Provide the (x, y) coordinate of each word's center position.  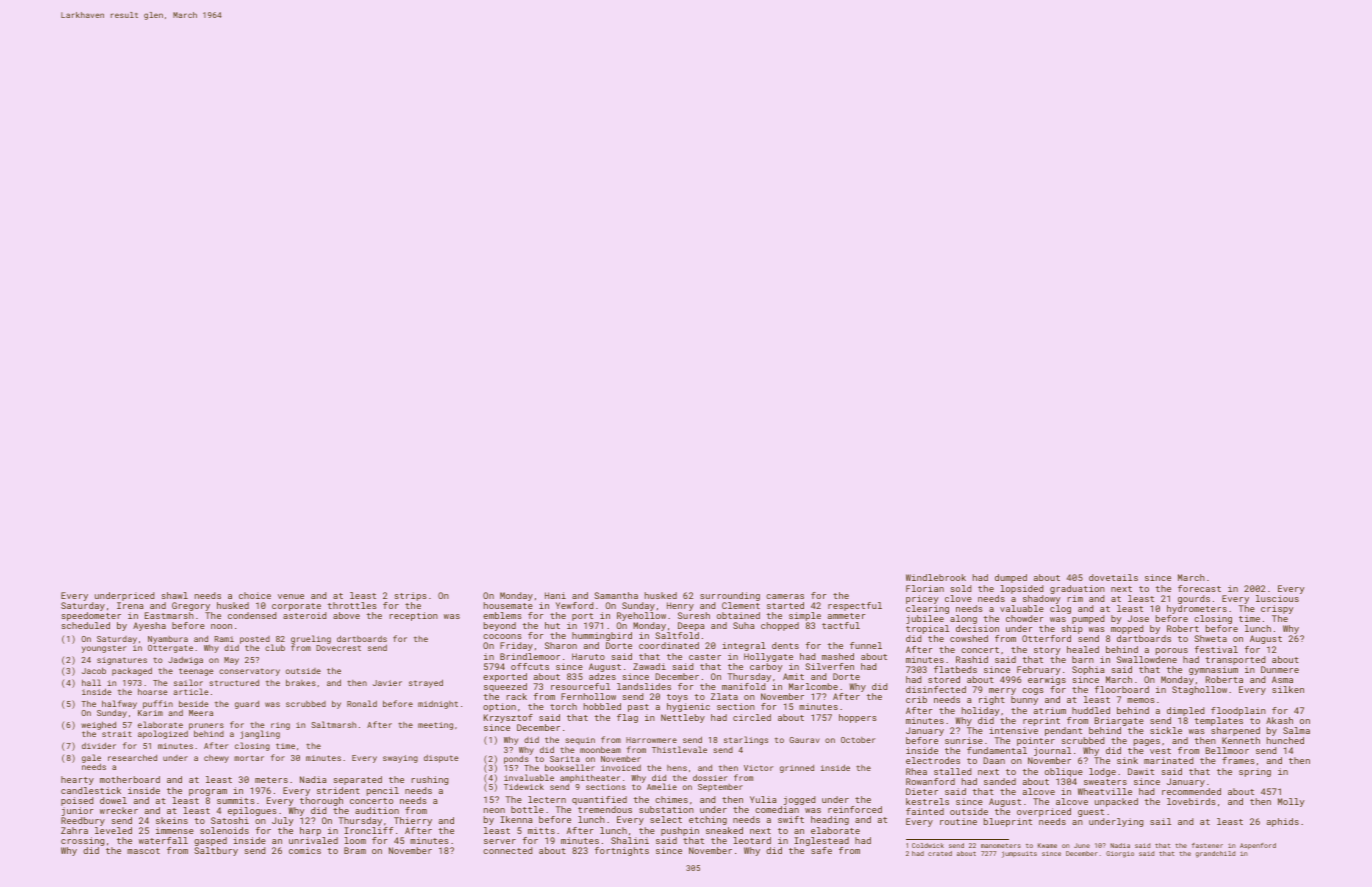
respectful (855, 606)
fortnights (622, 851)
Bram (355, 850)
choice (255, 595)
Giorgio (1120, 854)
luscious (1277, 598)
